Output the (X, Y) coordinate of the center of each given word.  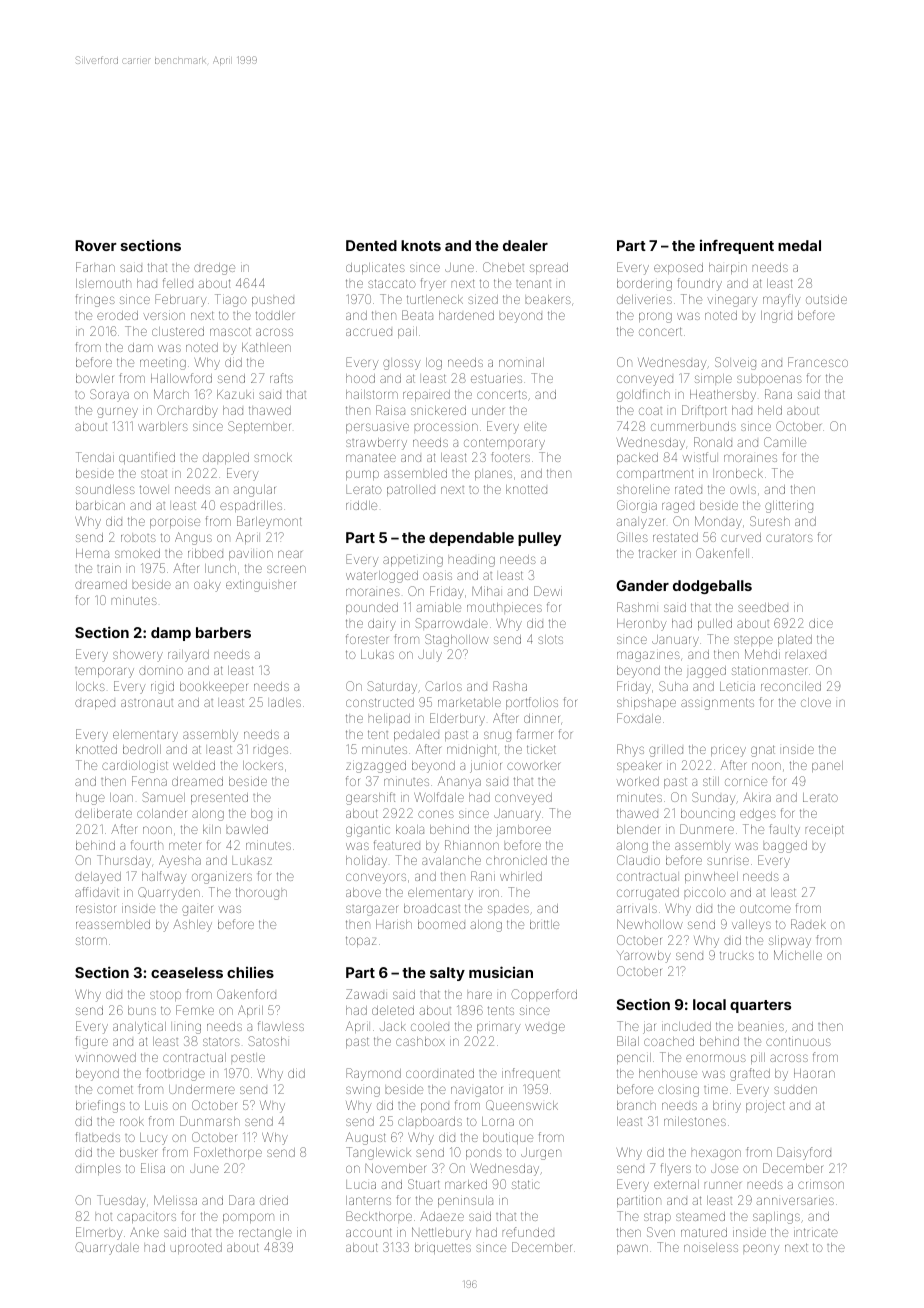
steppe (753, 641)
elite (535, 426)
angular (254, 491)
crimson (821, 1185)
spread (549, 268)
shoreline (643, 489)
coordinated (440, 1073)
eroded (117, 315)
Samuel (164, 797)
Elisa (153, 1168)
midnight (471, 751)
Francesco (818, 362)
